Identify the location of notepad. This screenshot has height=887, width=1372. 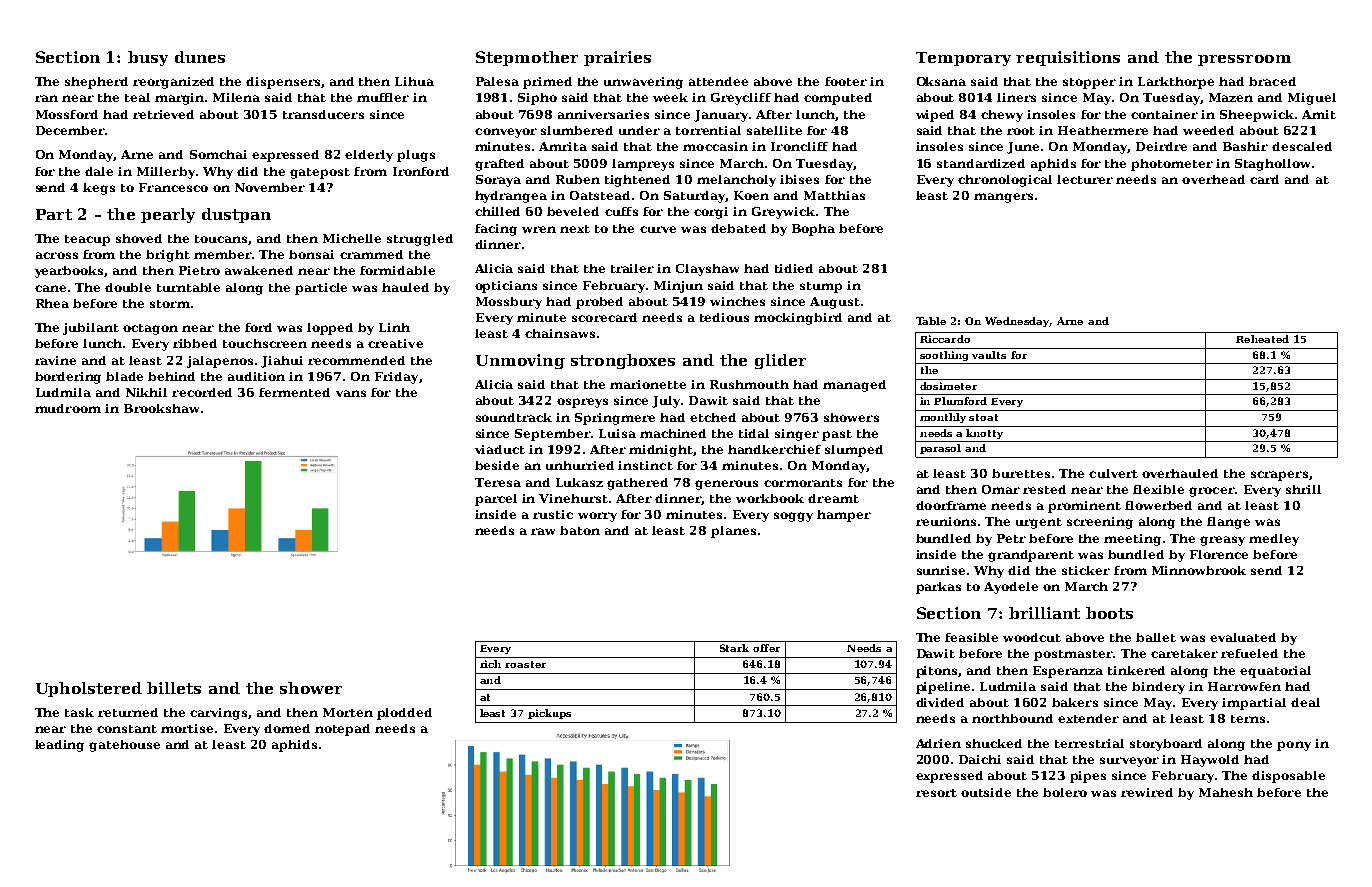
(342, 730).
